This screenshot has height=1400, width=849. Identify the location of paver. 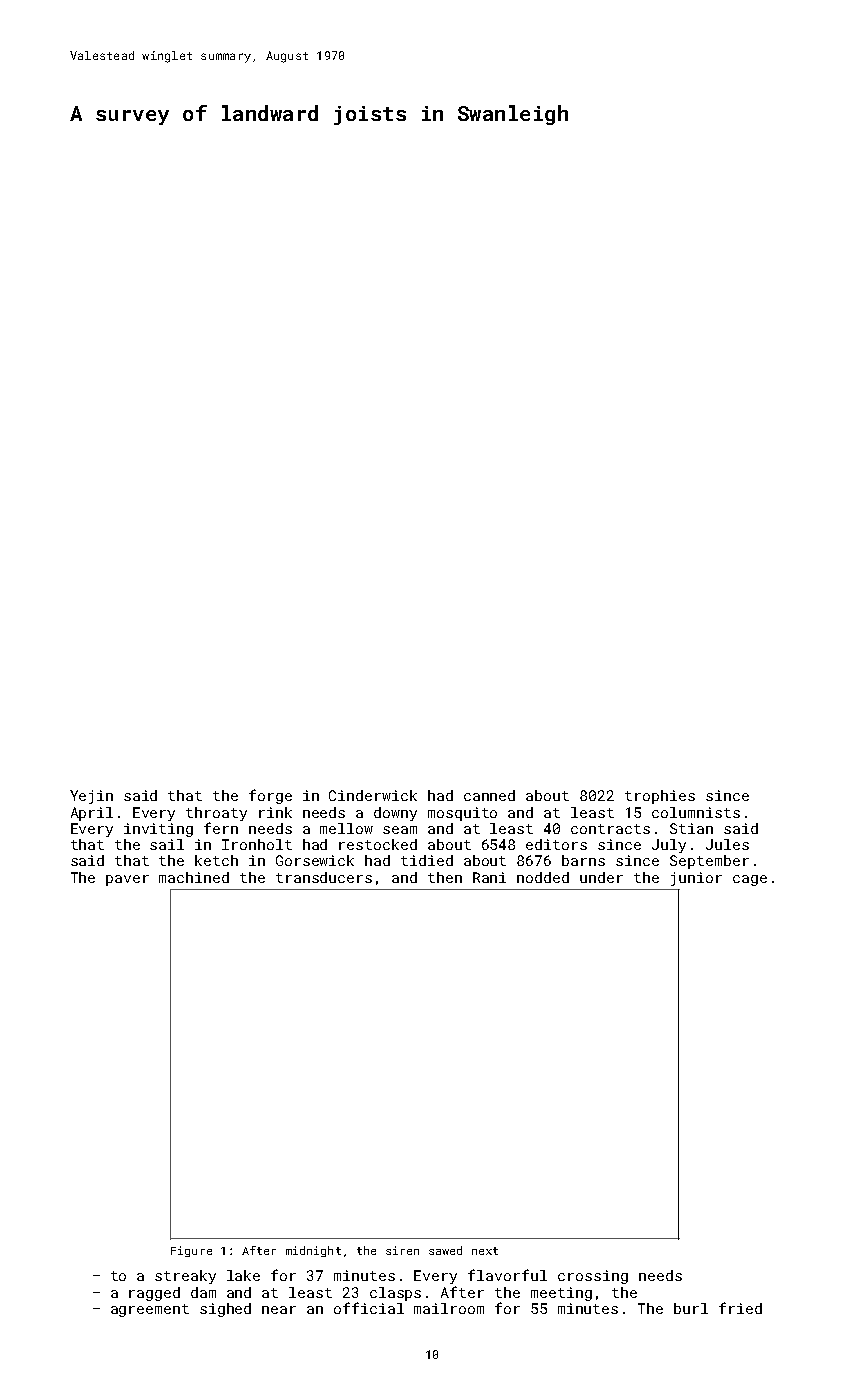
(127, 880).
